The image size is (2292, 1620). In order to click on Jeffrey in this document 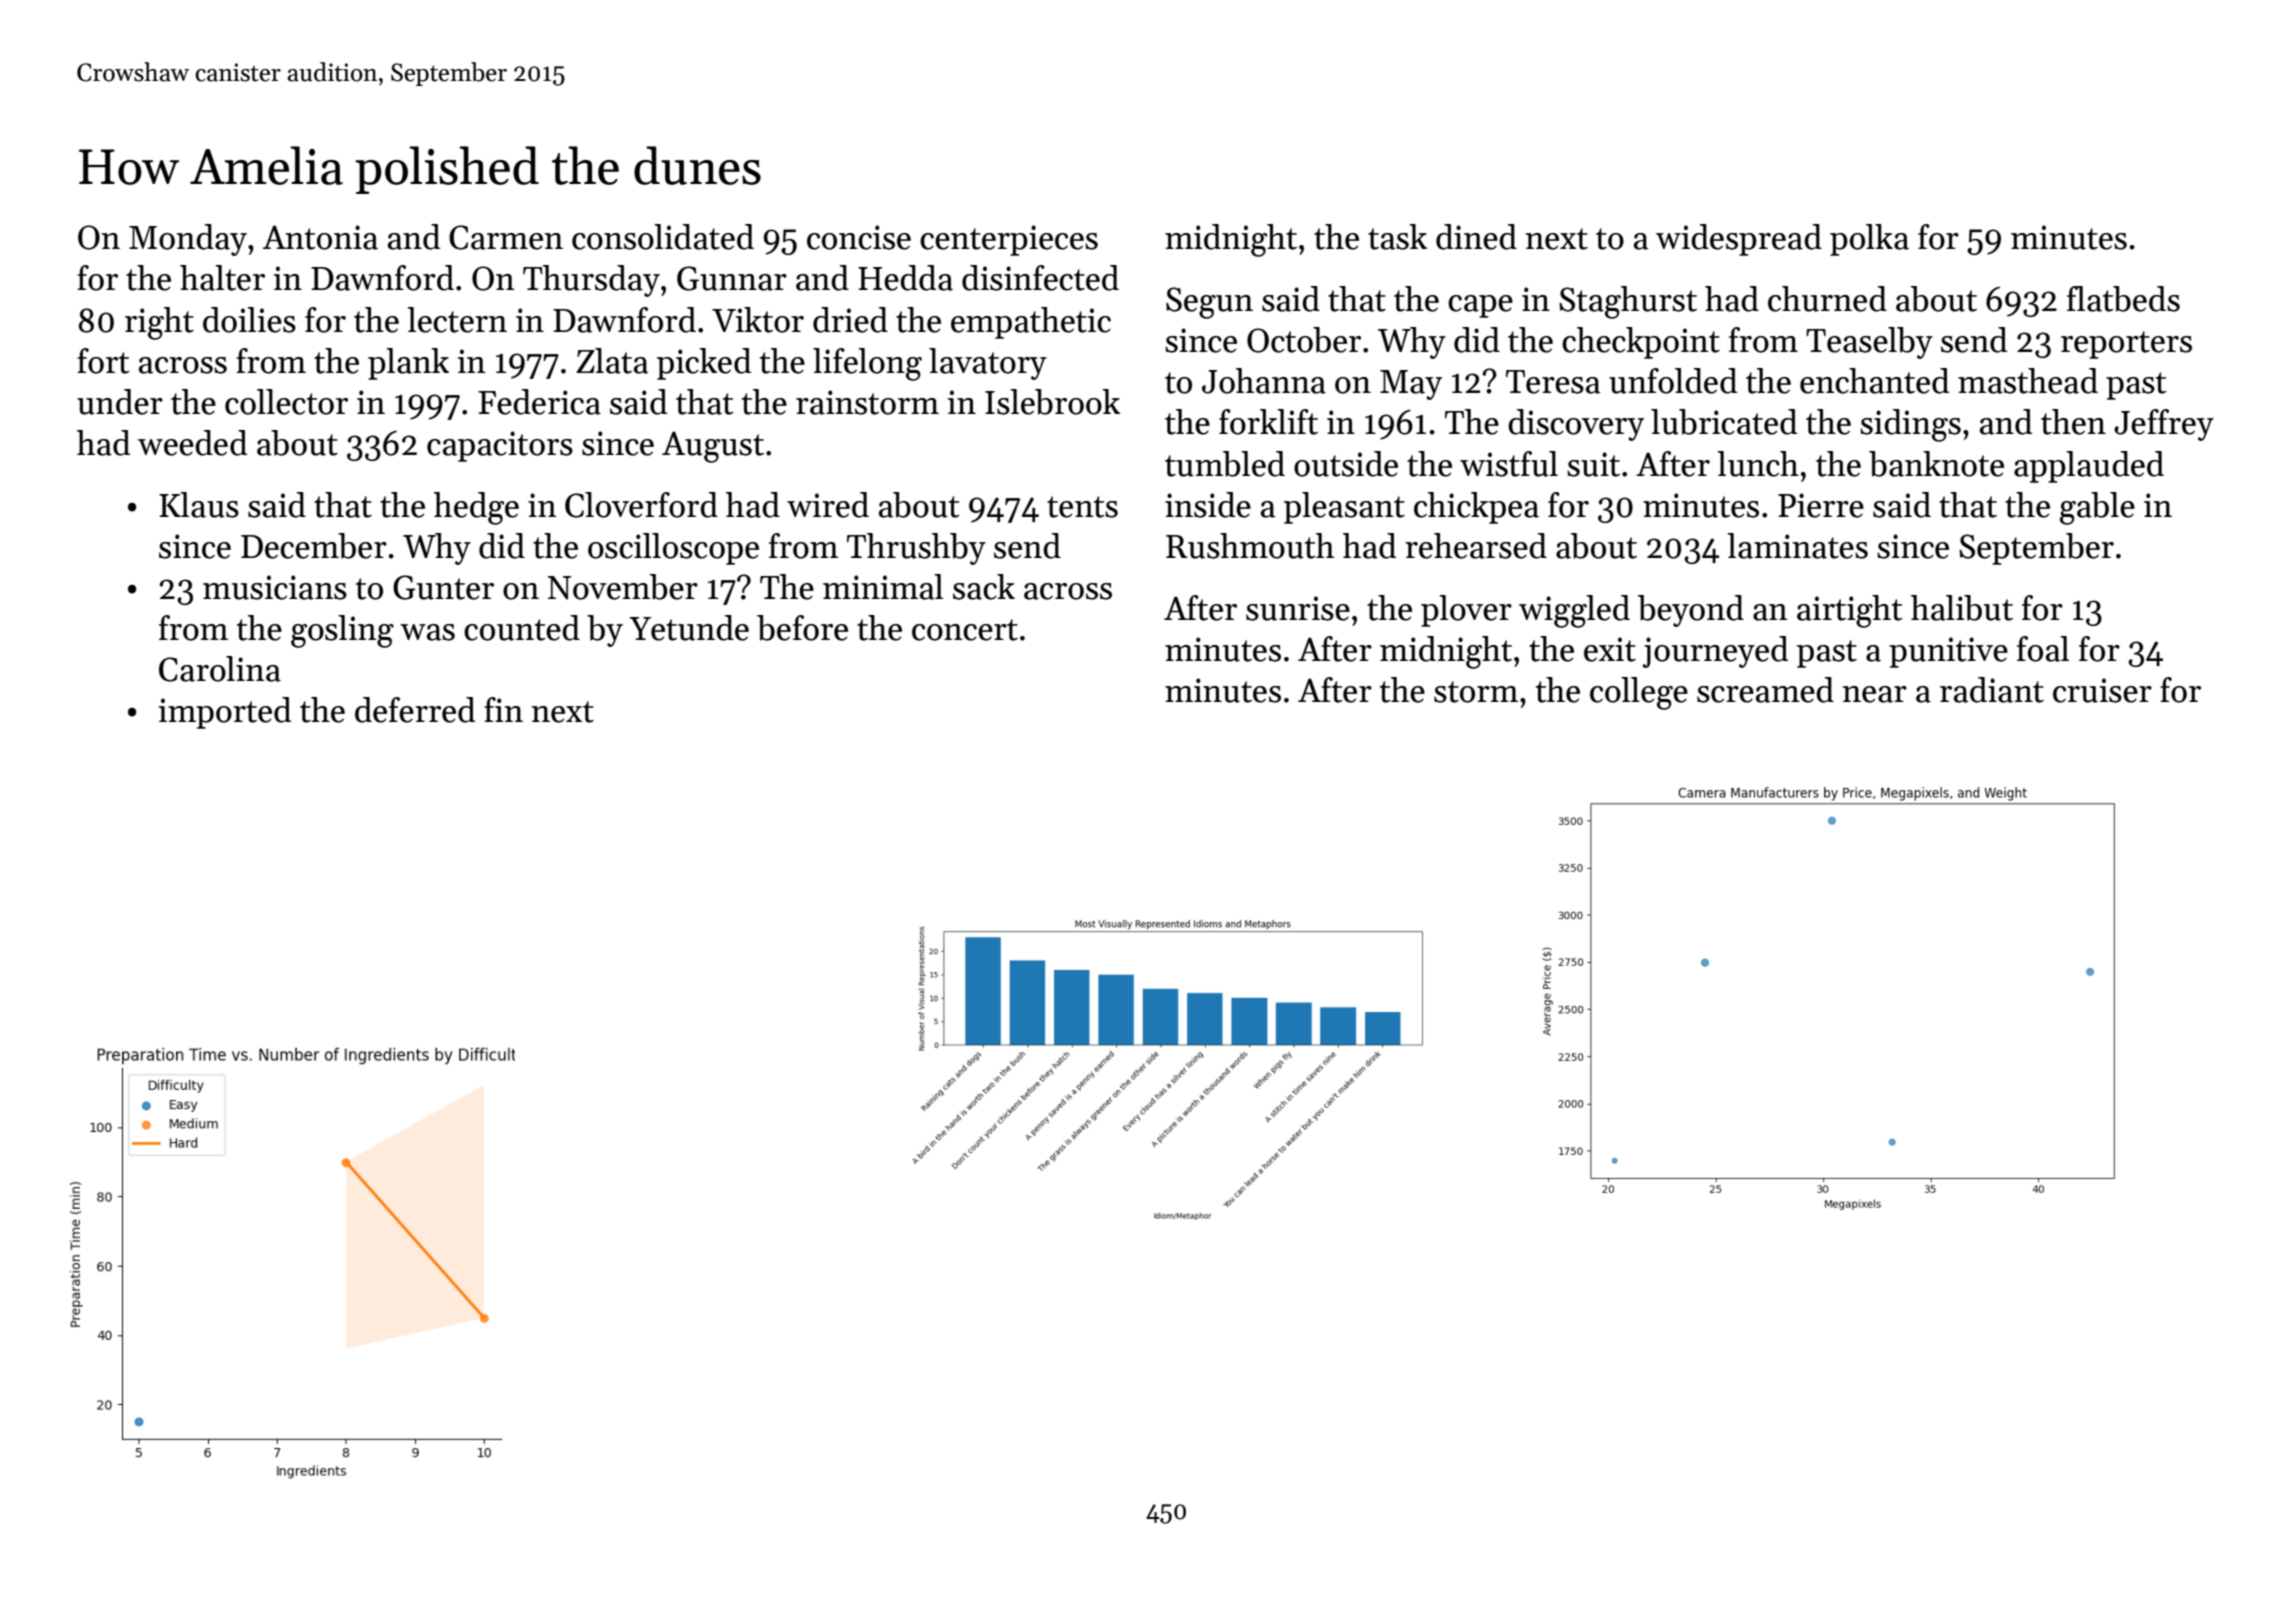, I will do `click(2164, 425)`.
